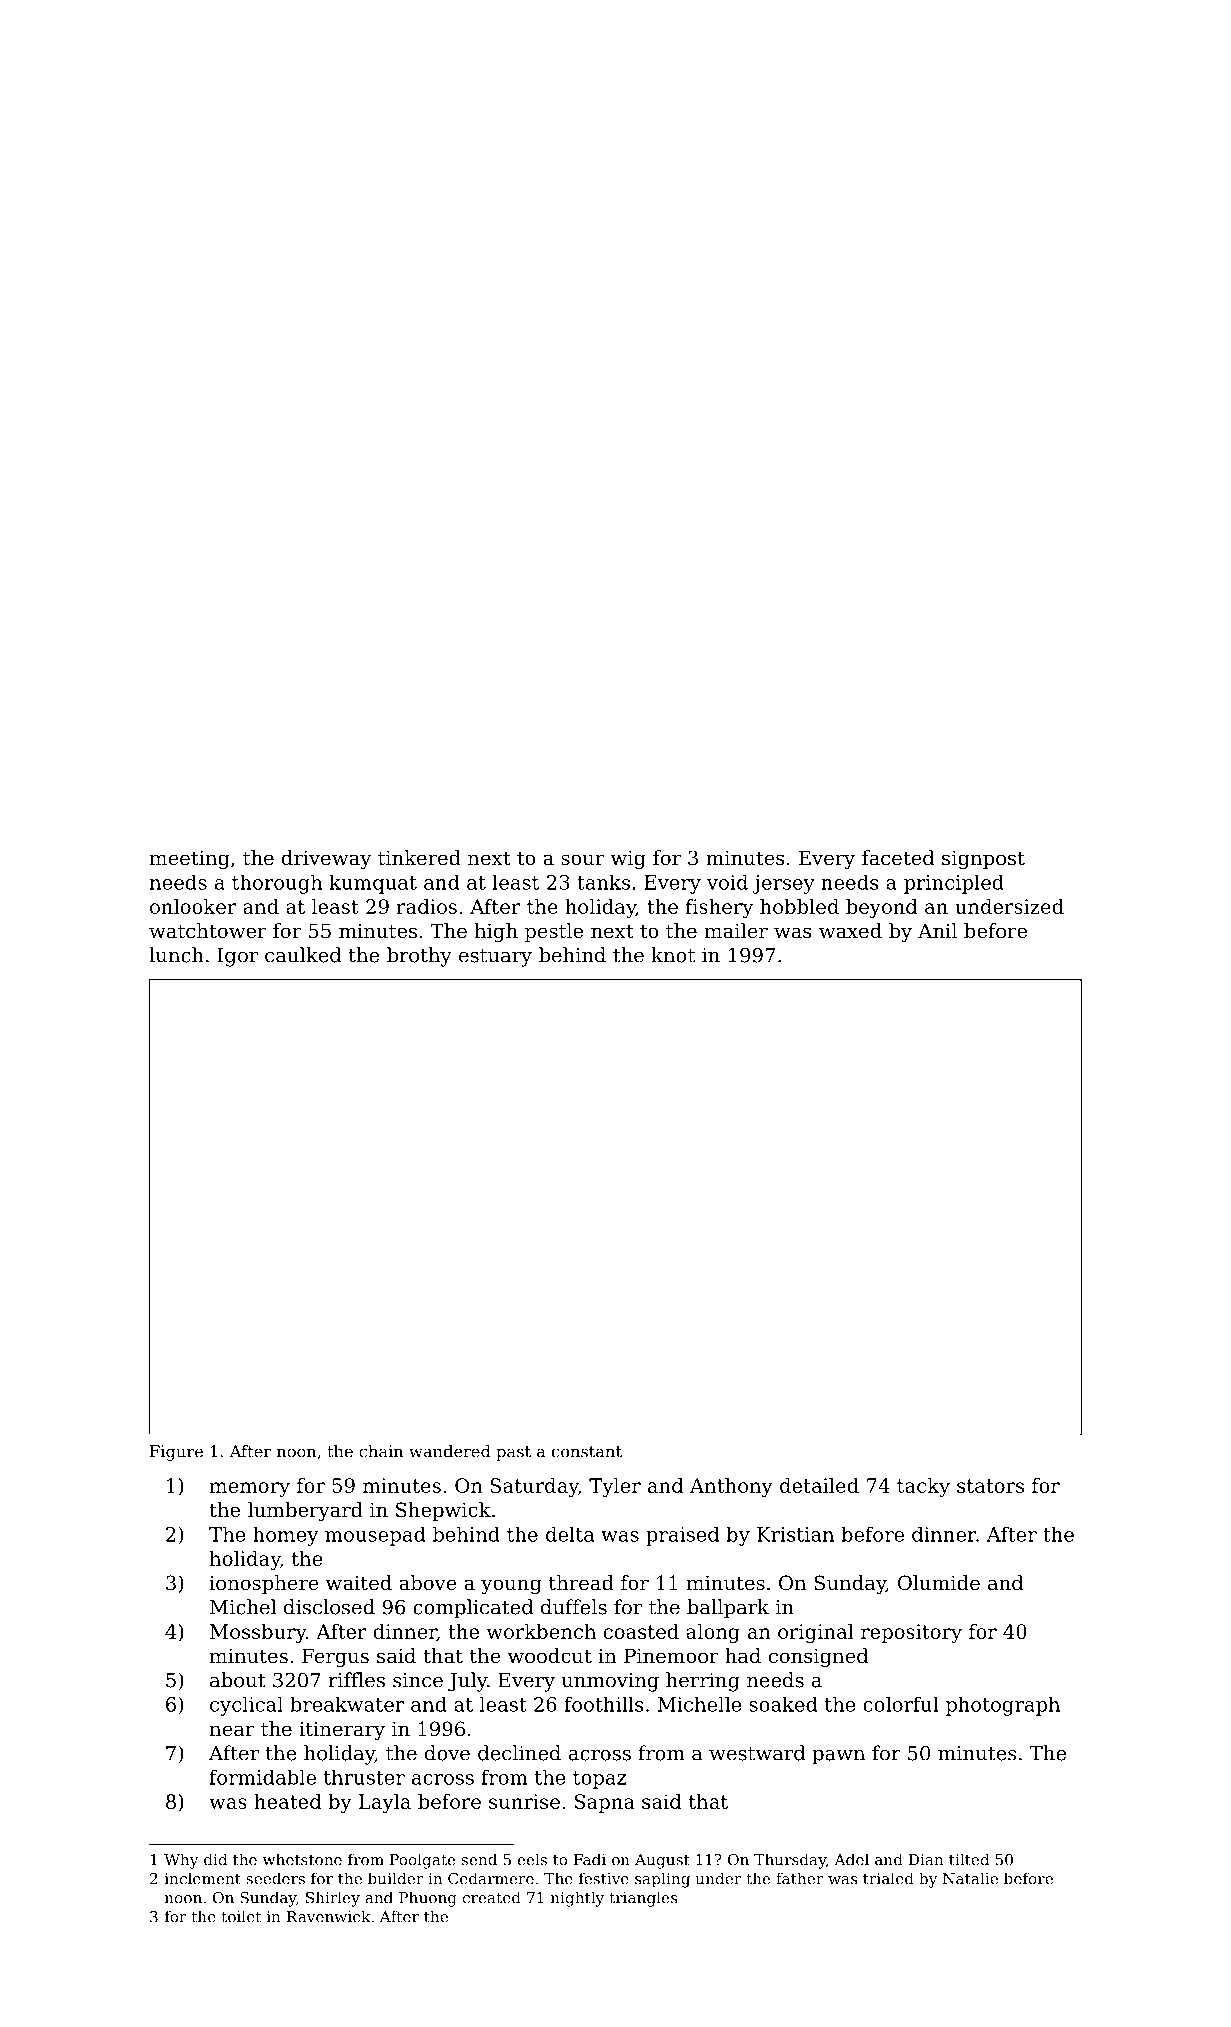 Image resolution: width=1231 pixels, height=2027 pixels. I want to click on Natalie, so click(970, 1878).
